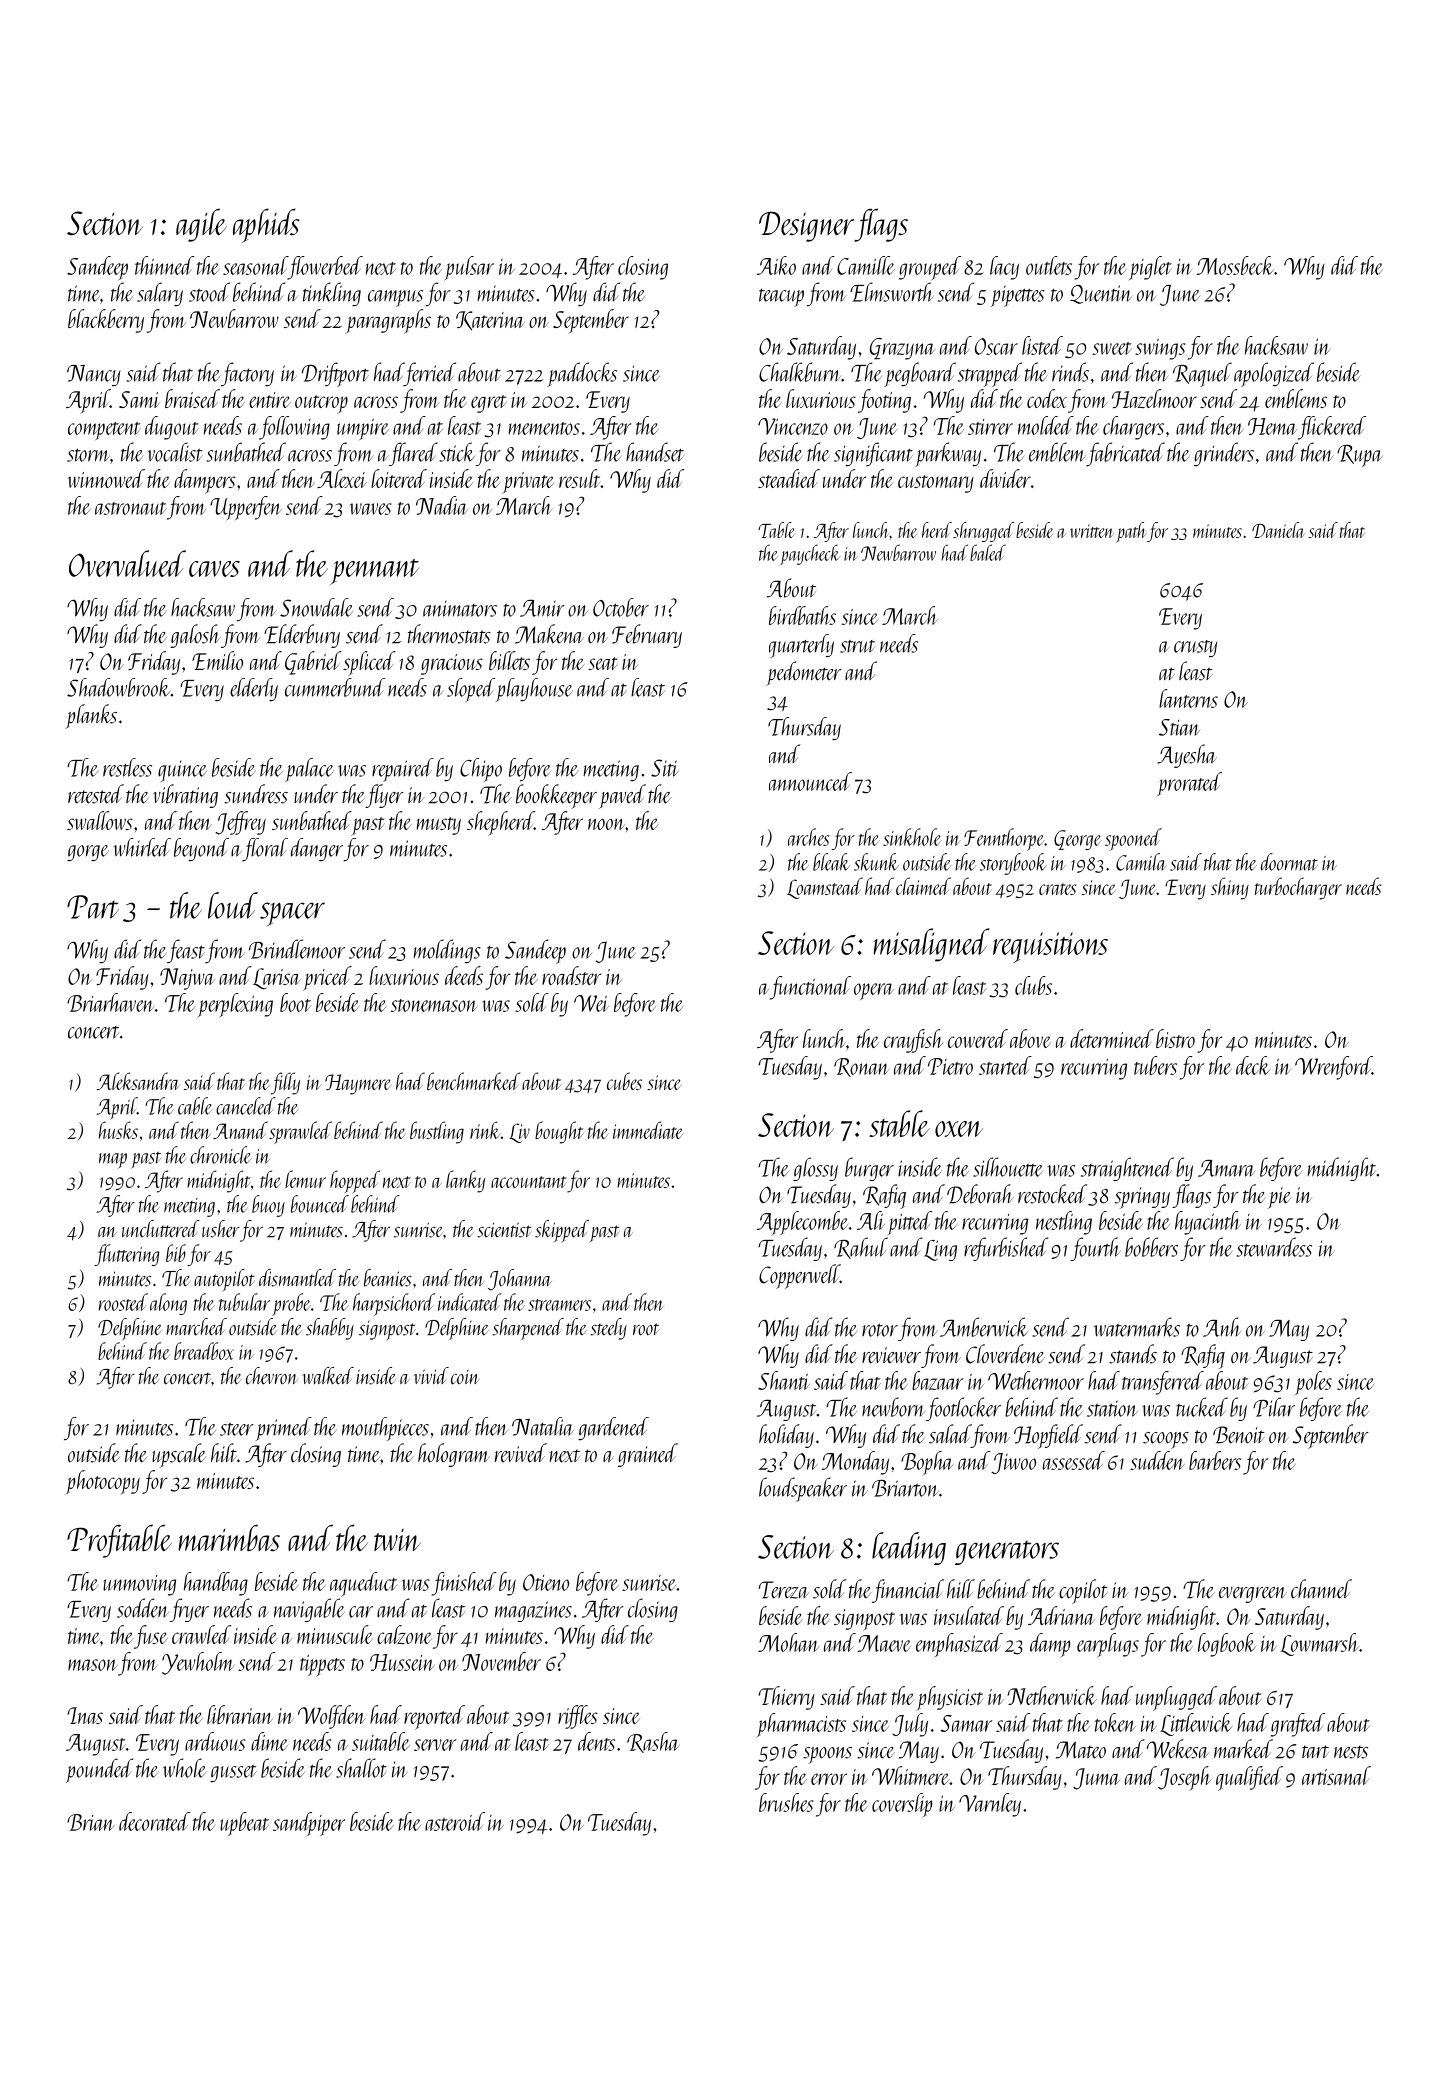 This screenshot has height=2100, width=1450. Describe the element at coordinates (1274, 374) in the screenshot. I see `apologized` at that location.
